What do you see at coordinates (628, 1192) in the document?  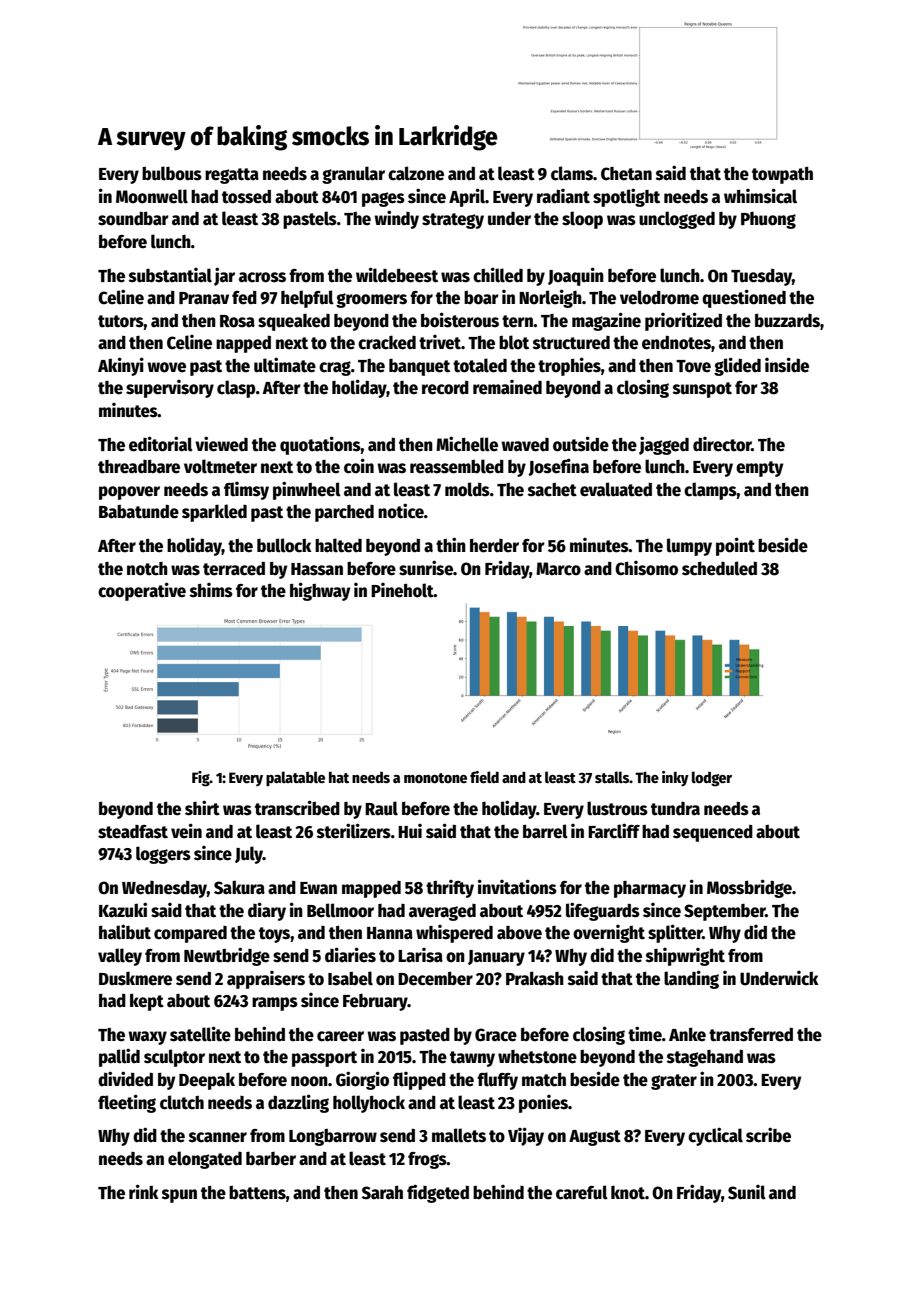 I see `knot` at bounding box center [628, 1192].
